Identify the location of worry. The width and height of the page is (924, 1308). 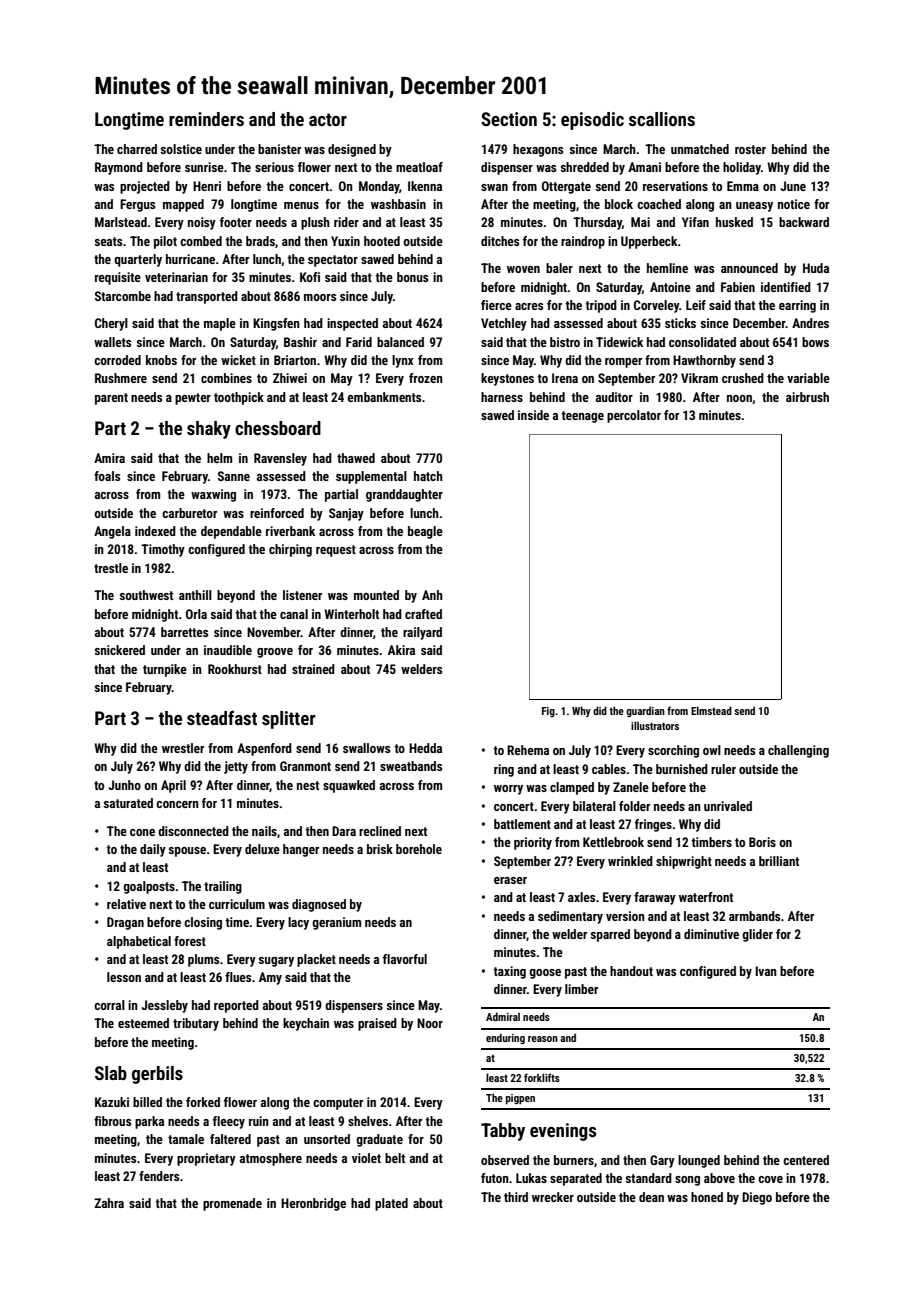
(508, 790).
